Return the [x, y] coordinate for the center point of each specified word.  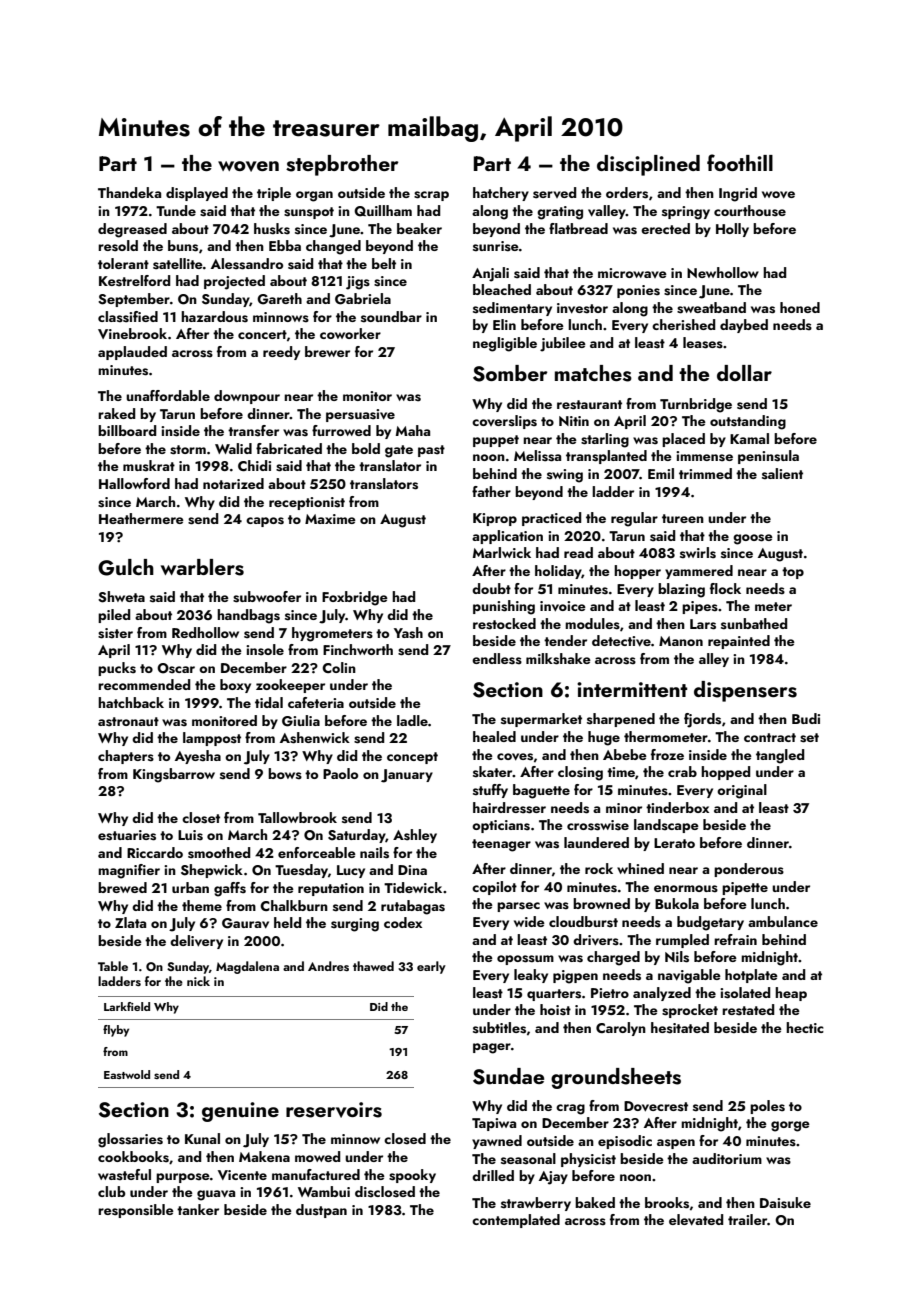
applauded [132, 353]
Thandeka [129, 192]
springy [686, 213]
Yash [408, 633]
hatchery [501, 194]
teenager [501, 845]
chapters [126, 757]
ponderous [749, 870]
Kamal [749, 438]
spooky [412, 1176]
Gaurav [245, 923]
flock [725, 588]
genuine [240, 1112]
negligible [505, 344]
